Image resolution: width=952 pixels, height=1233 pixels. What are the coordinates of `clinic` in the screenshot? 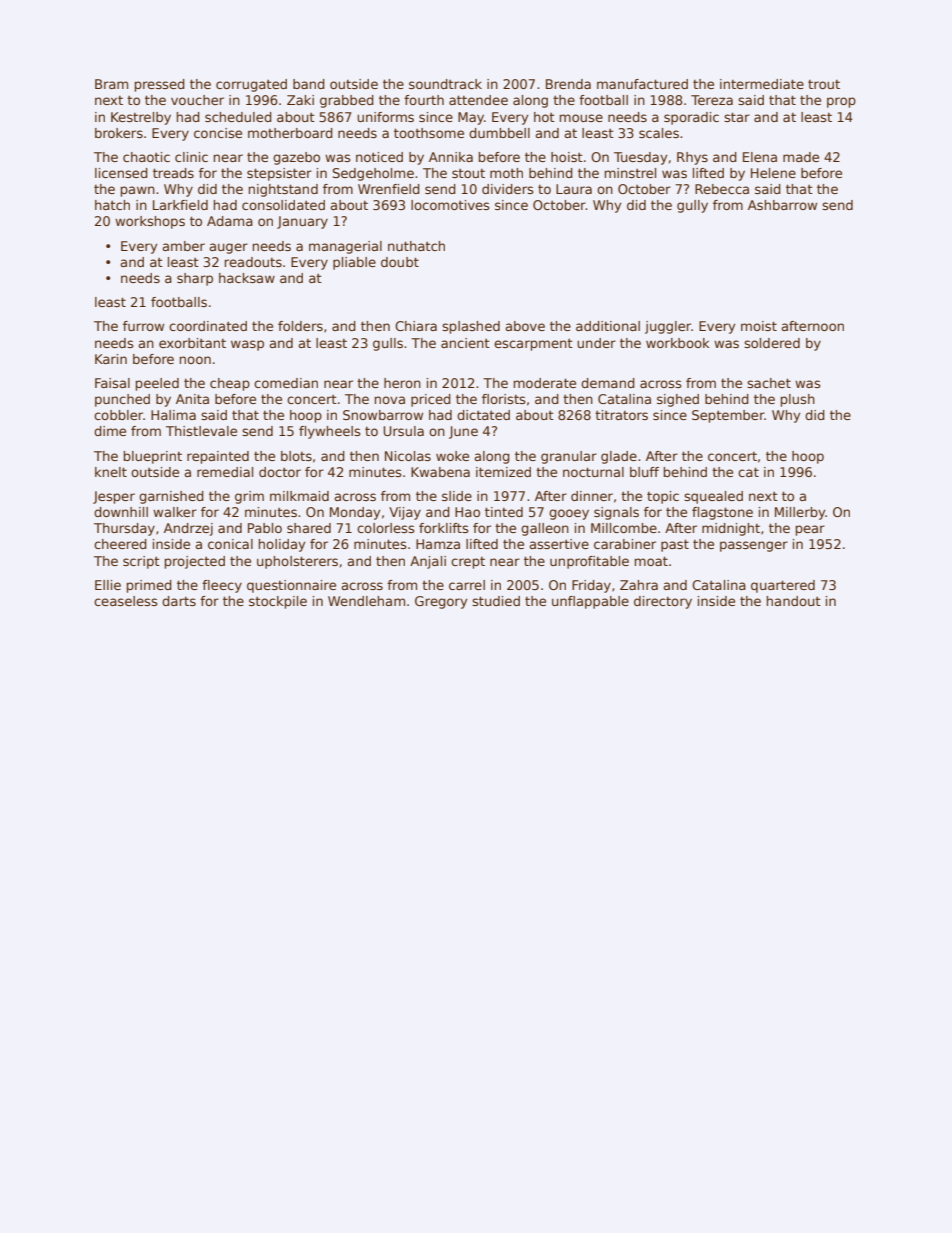 It's located at (191, 157).
